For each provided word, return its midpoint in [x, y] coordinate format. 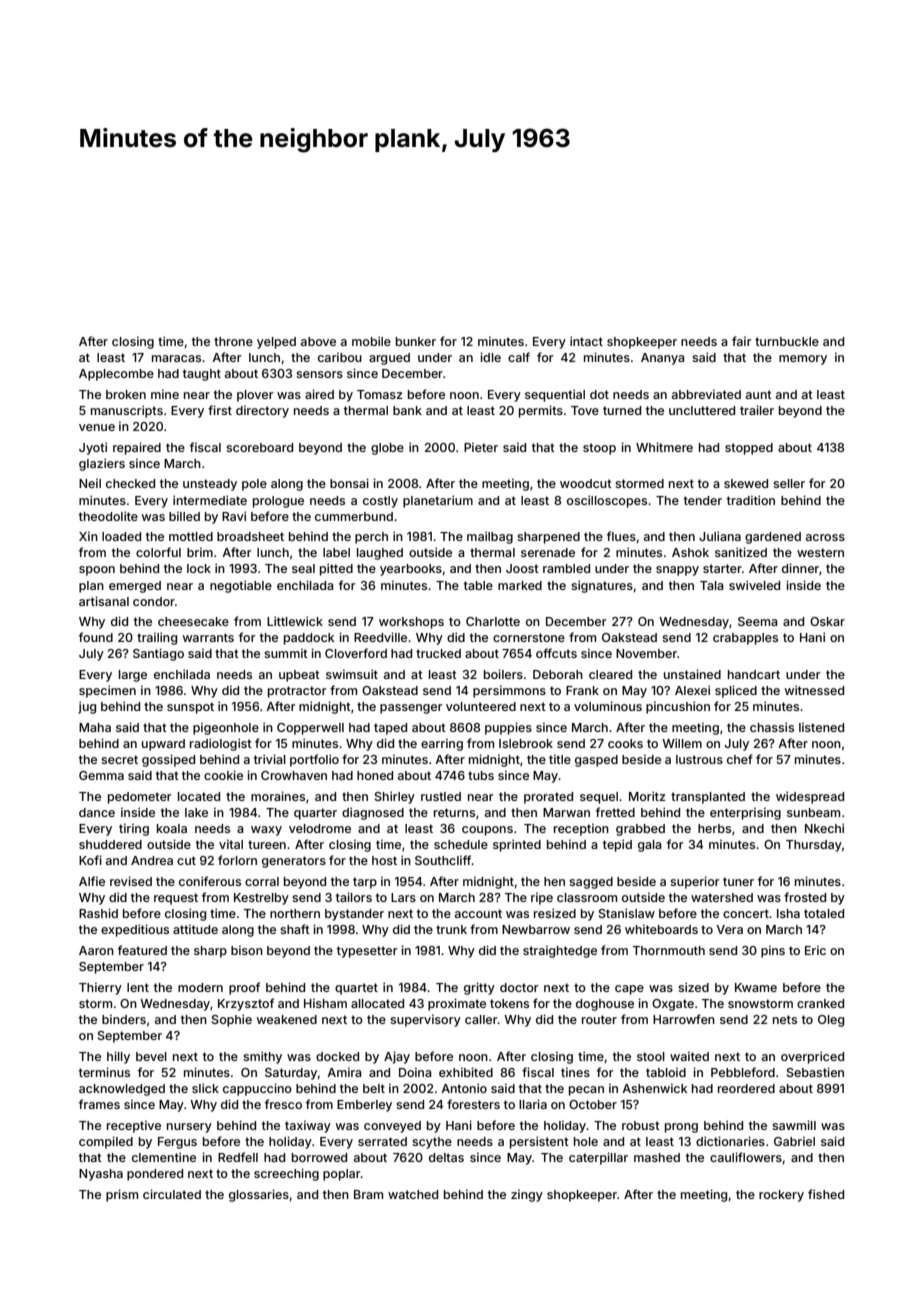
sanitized [741, 552]
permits [541, 411]
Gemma [101, 775]
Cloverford [356, 653]
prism [122, 1195]
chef [740, 759]
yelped [276, 343]
